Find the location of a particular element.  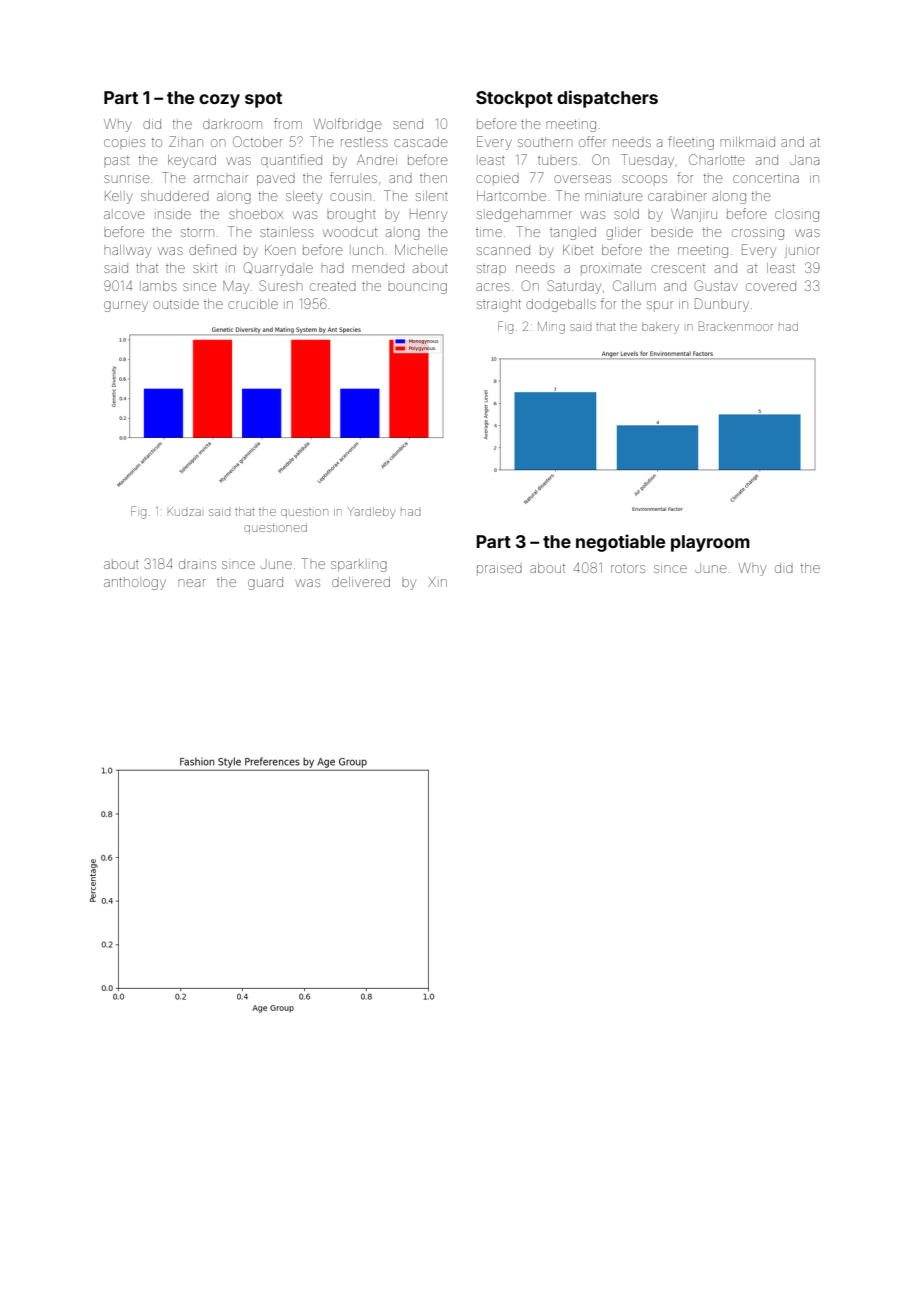

Gustav is located at coordinates (716, 285).
